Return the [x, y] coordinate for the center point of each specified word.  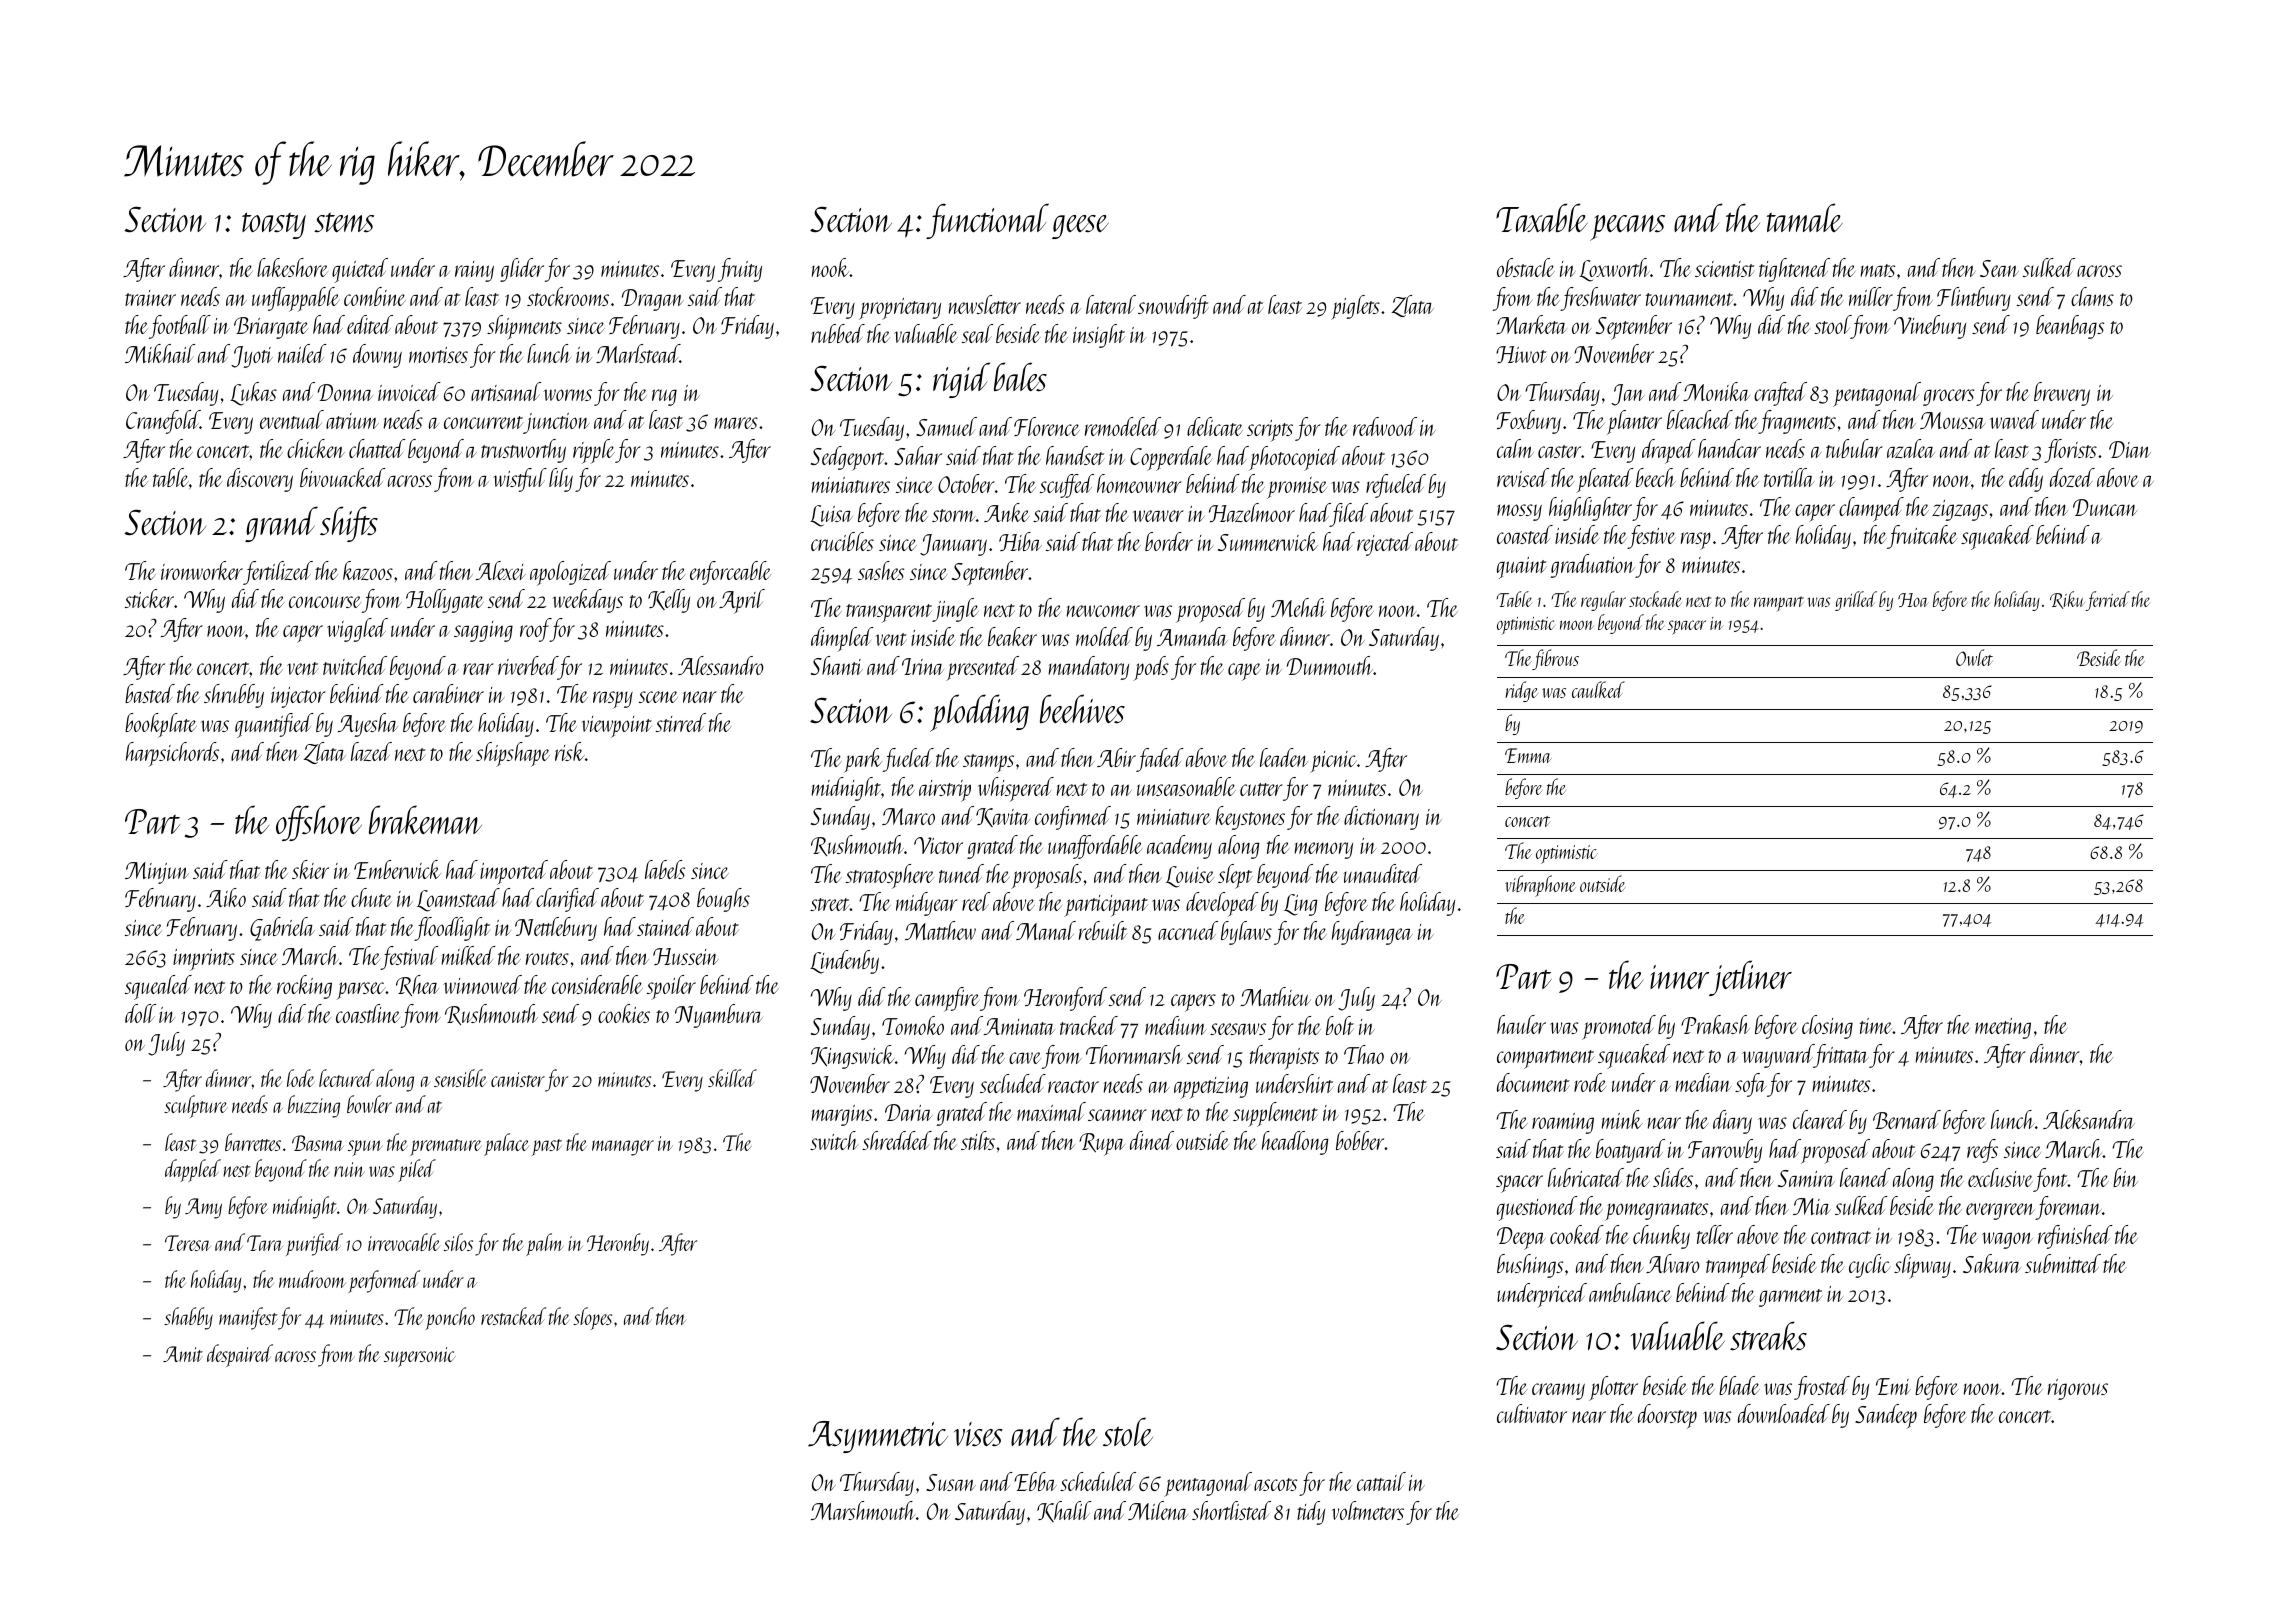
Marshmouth [863, 1510]
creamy [1558, 1391]
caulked [1598, 689]
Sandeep [1886, 1416]
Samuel [946, 426]
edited [370, 324]
